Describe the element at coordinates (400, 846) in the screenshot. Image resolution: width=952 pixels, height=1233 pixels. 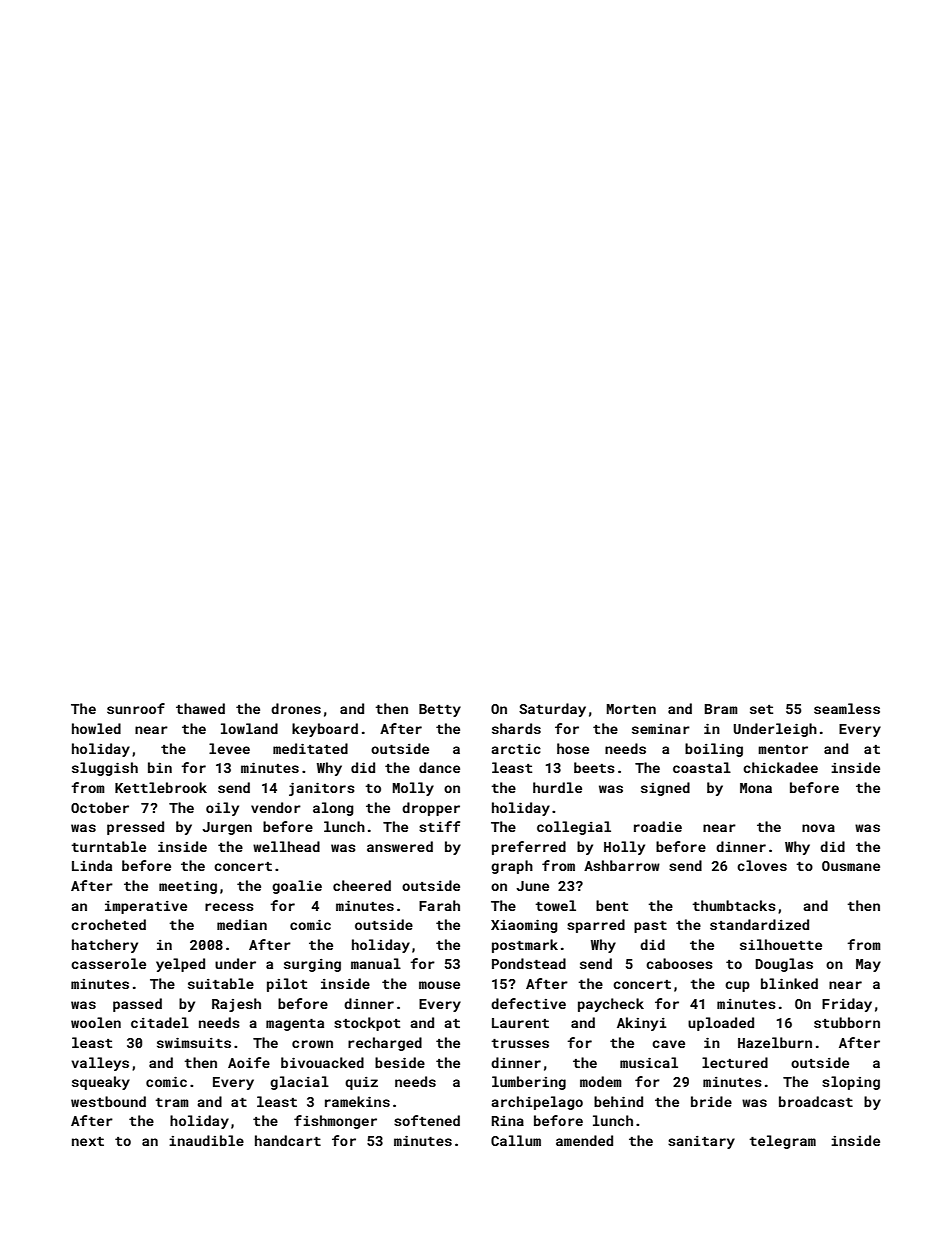
I see `answered` at that location.
